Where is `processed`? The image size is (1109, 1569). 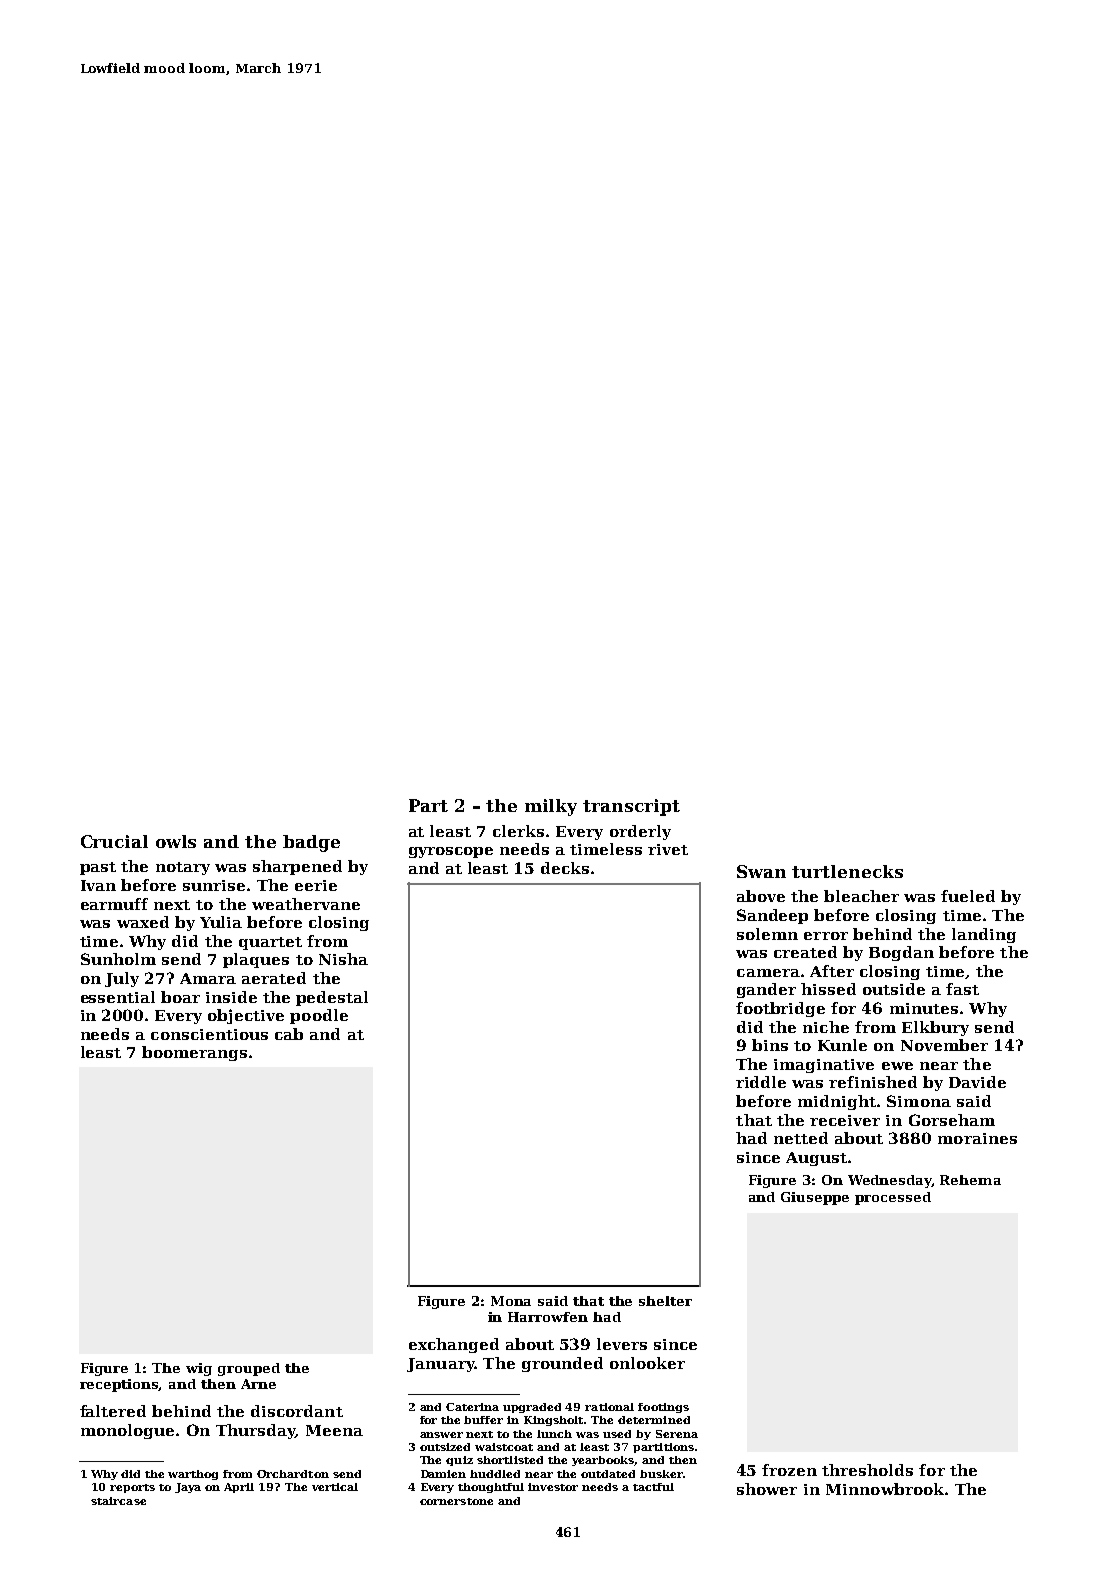
processed is located at coordinates (893, 1198).
